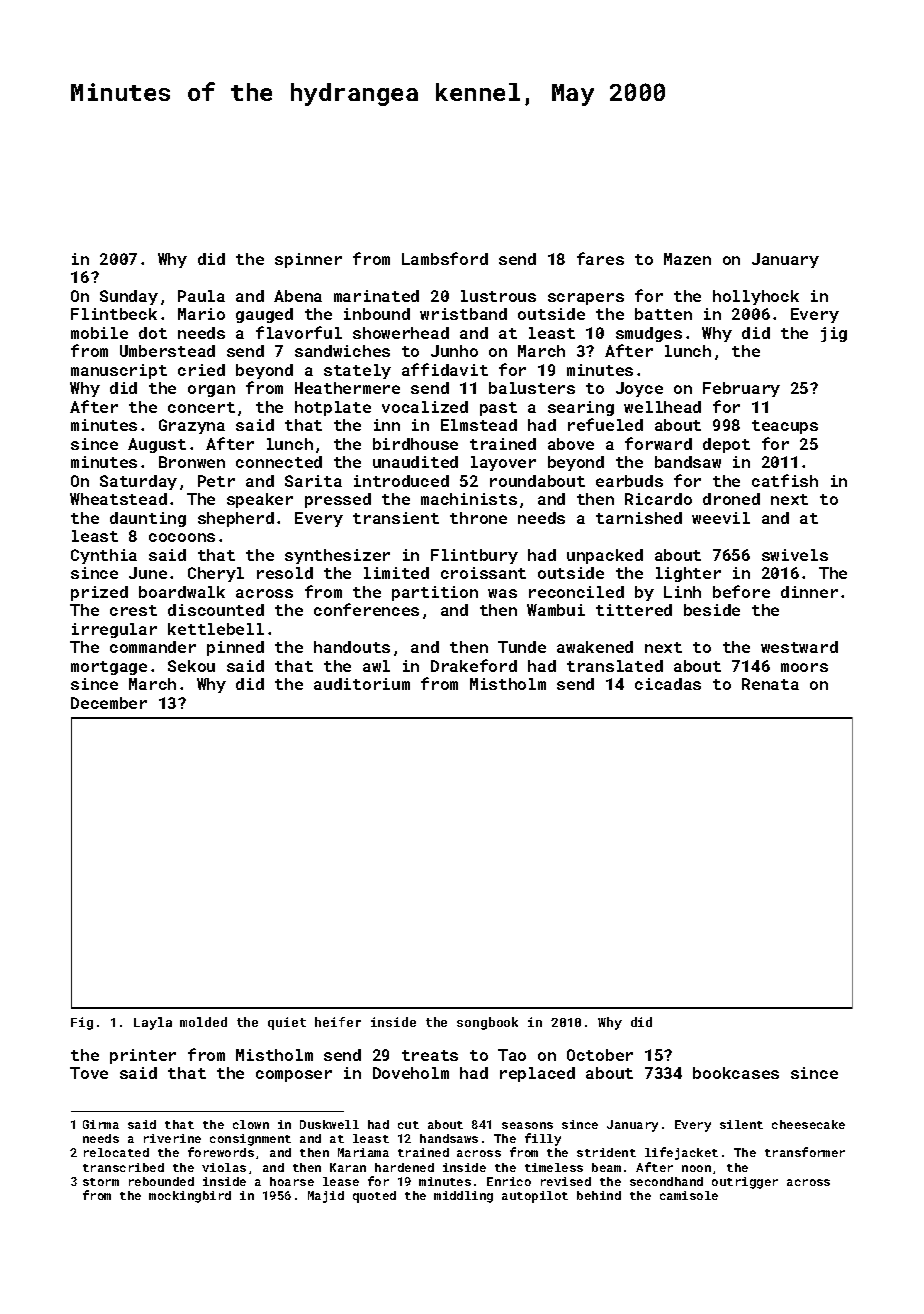  I want to click on December, so click(109, 703).
